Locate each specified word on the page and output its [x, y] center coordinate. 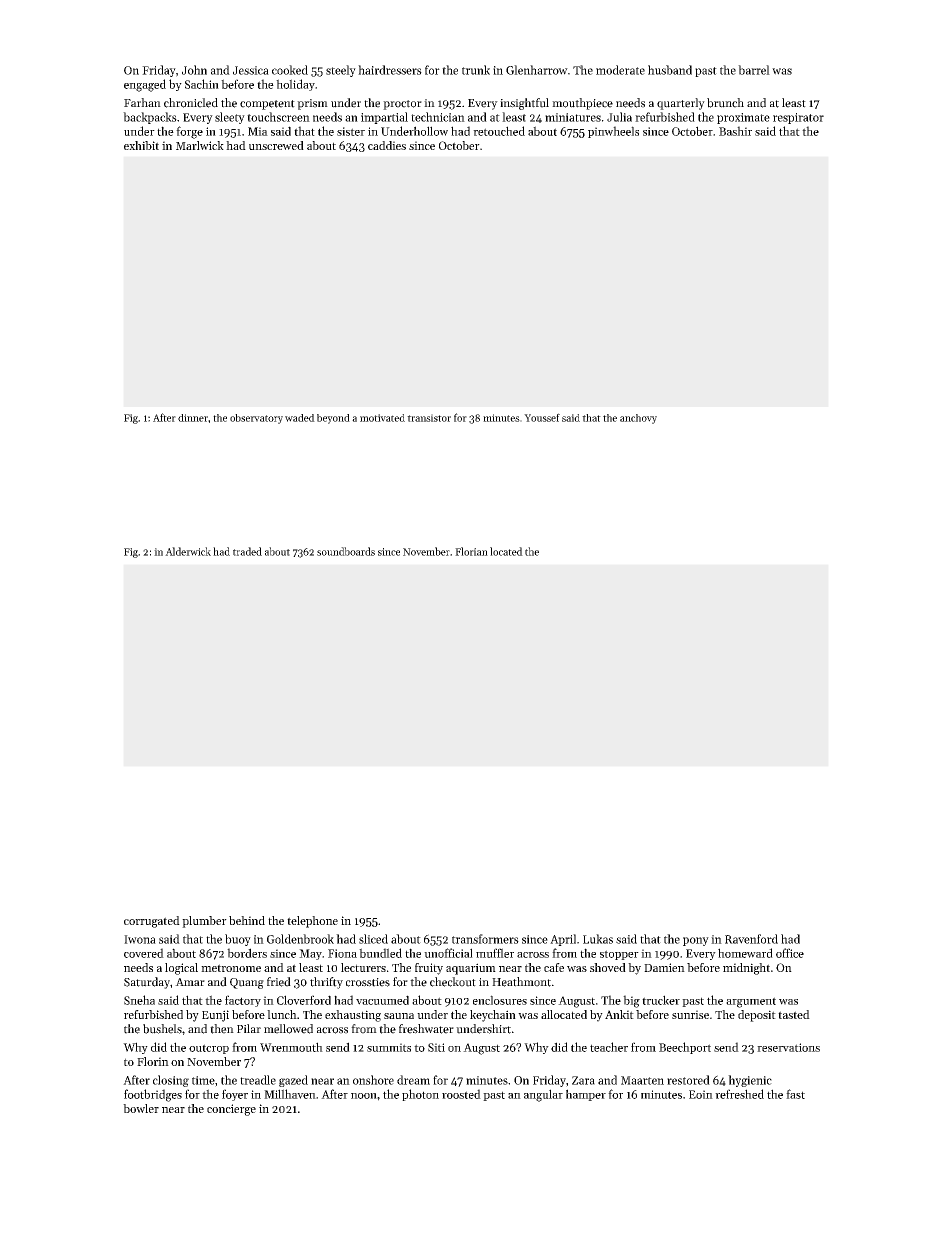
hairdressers [390, 70]
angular [543, 1095]
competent [267, 105]
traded [247, 551]
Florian [471, 551]
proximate [743, 118]
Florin [153, 1061]
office [790, 953]
